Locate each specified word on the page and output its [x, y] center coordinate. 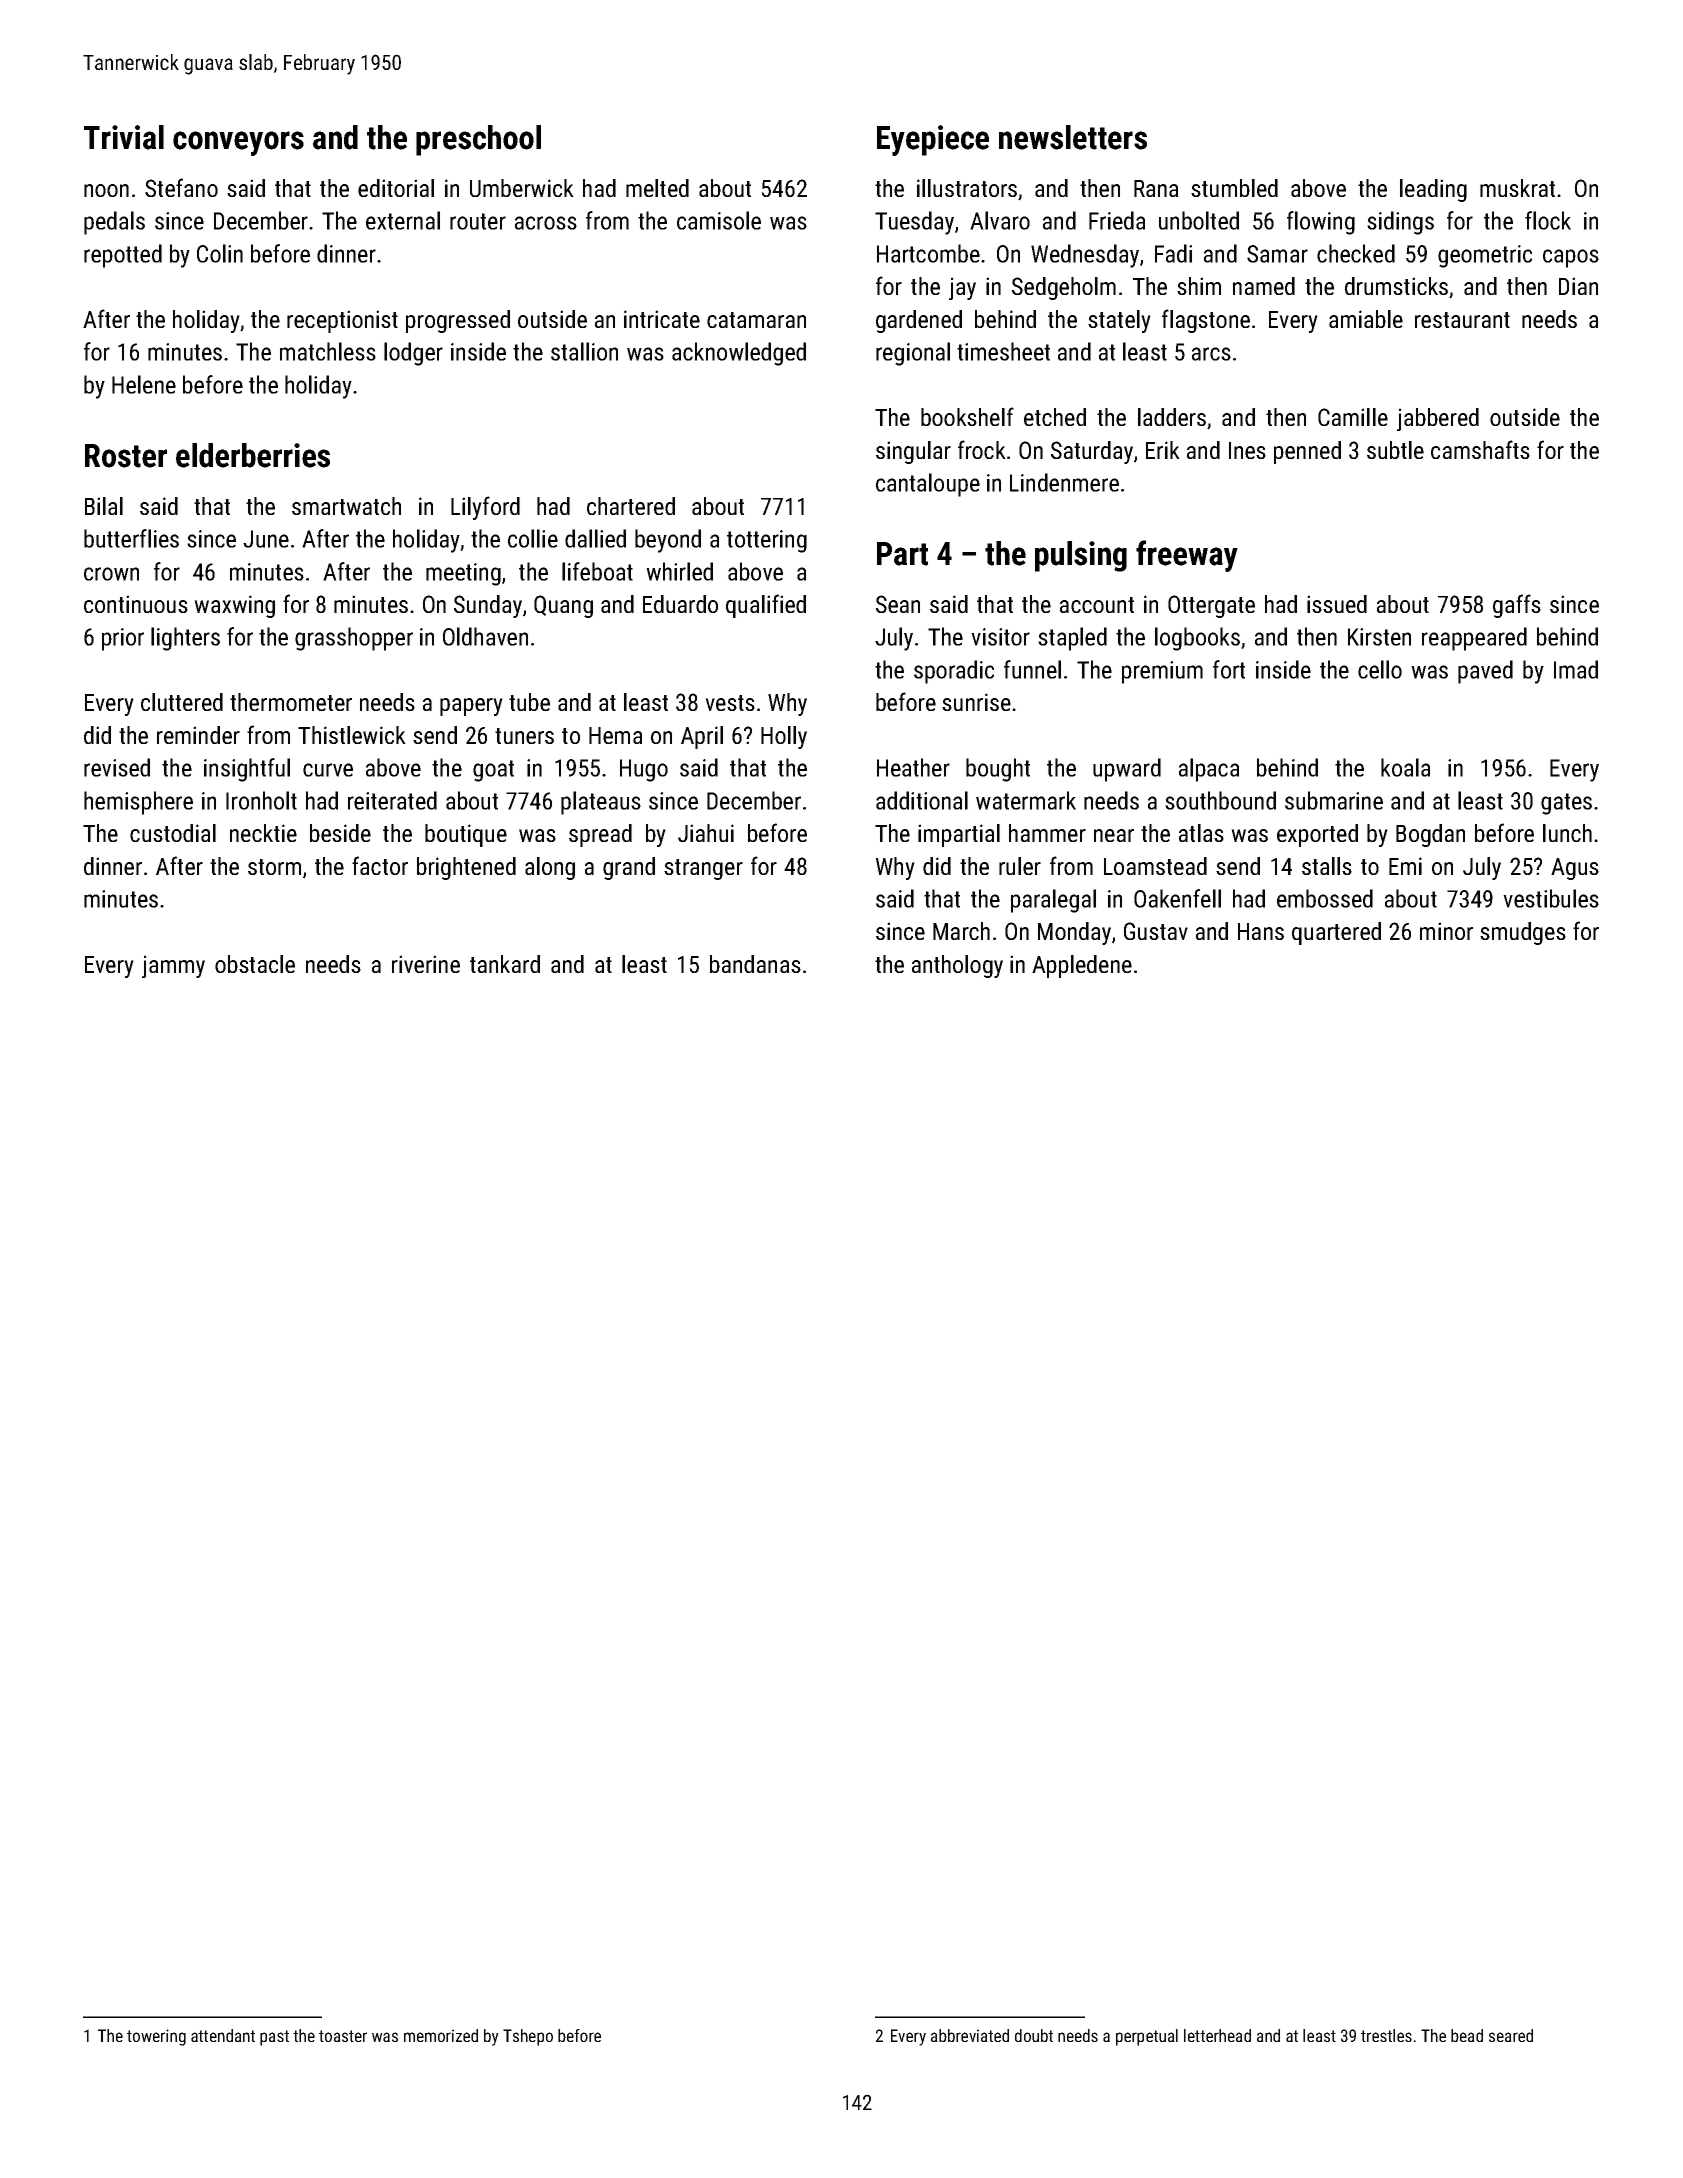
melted [657, 188]
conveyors [238, 143]
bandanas [755, 964]
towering [156, 2037]
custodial [173, 833]
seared [1511, 2035]
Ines [1247, 450]
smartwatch [346, 506]
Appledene [1082, 966]
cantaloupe [928, 485]
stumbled [1234, 188]
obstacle [255, 964]
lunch [1567, 833]
